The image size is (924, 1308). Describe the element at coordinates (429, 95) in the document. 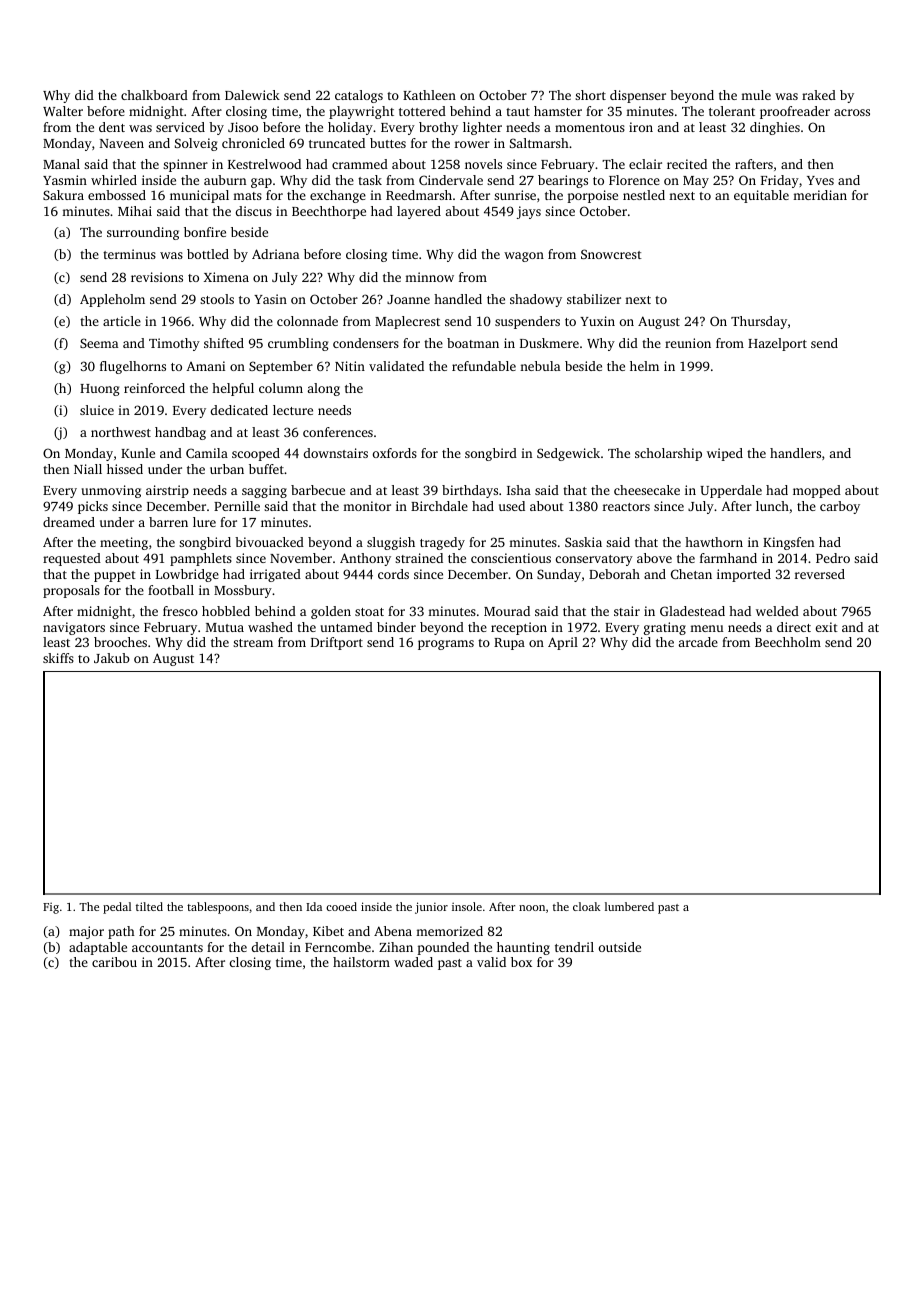

I see `Kathleen` at that location.
